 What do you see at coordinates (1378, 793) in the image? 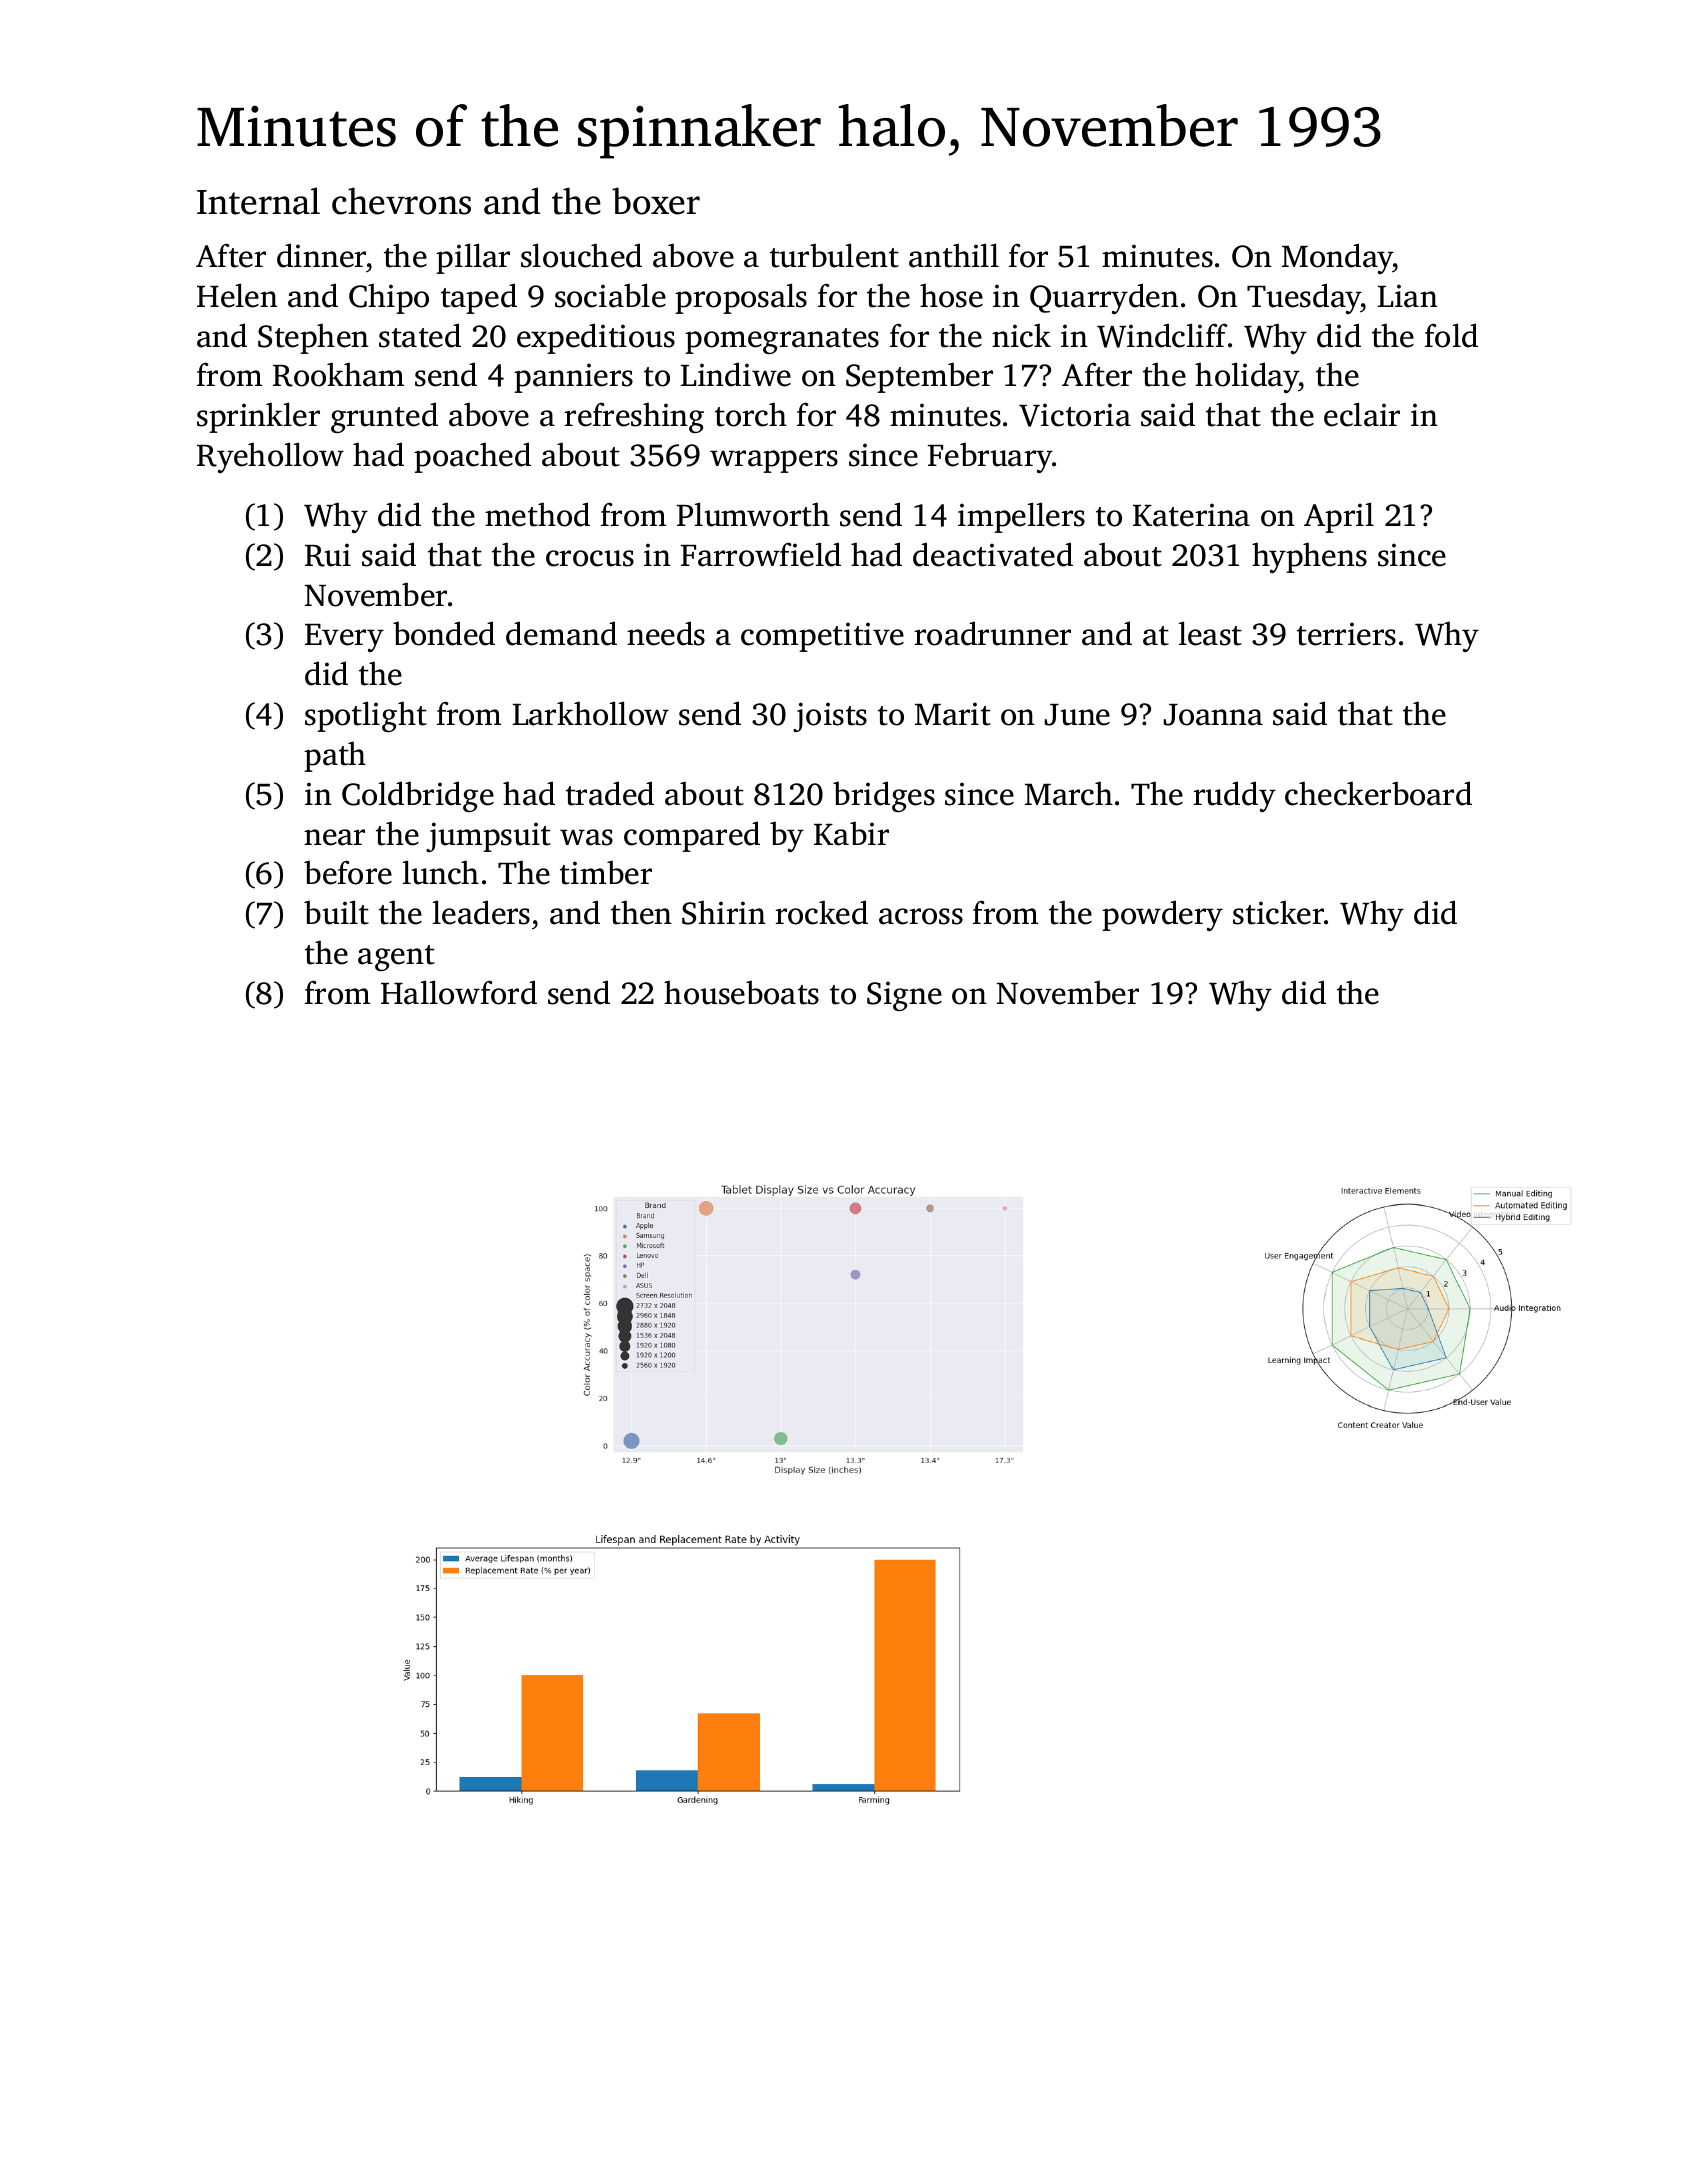
I see `checkerboard` at bounding box center [1378, 793].
